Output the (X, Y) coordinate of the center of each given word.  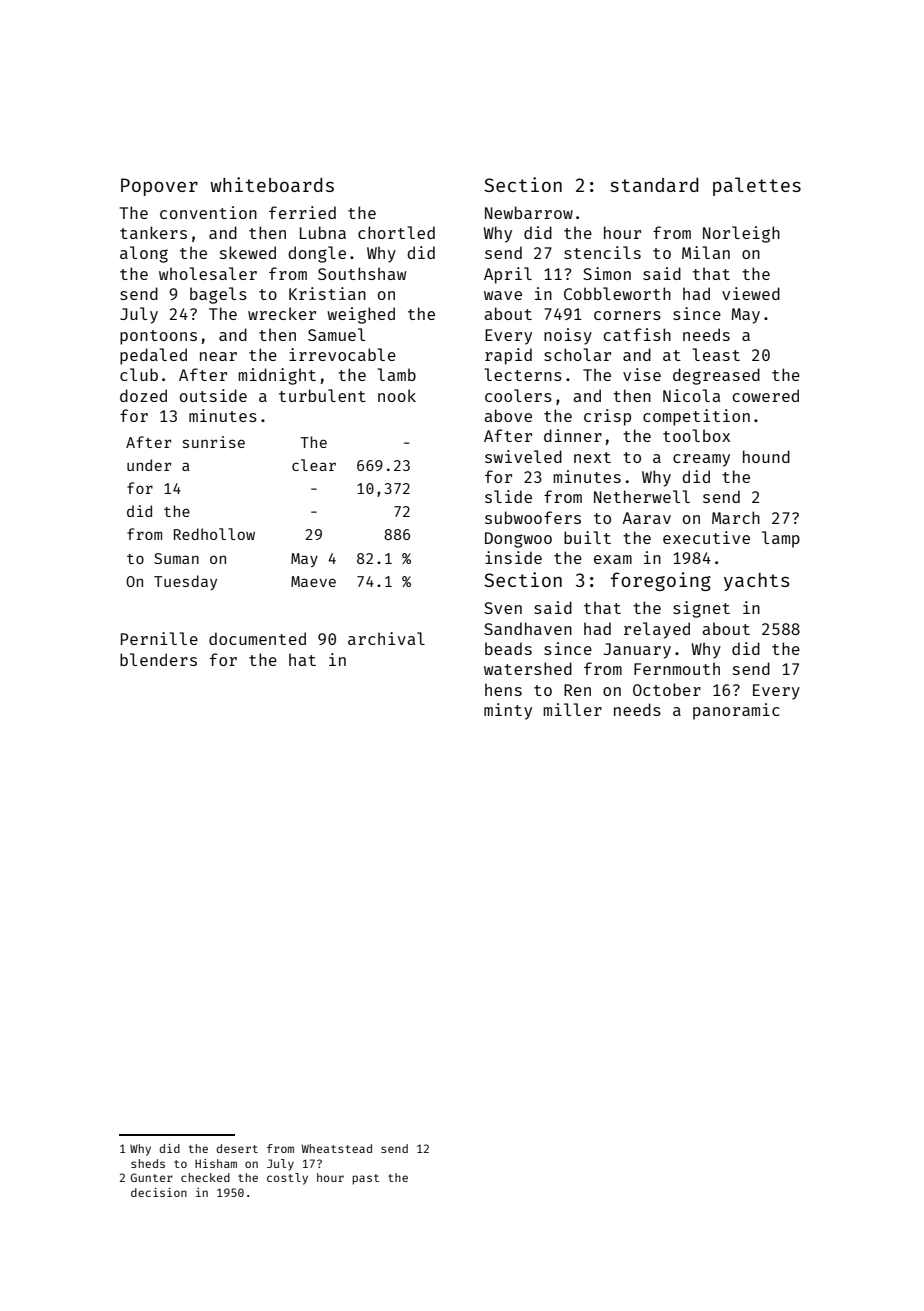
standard (654, 185)
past (366, 1179)
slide (508, 496)
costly (287, 1179)
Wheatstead (336, 1148)
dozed (143, 395)
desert (237, 1148)
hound (766, 456)
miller (572, 709)
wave (503, 295)
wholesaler (208, 273)
